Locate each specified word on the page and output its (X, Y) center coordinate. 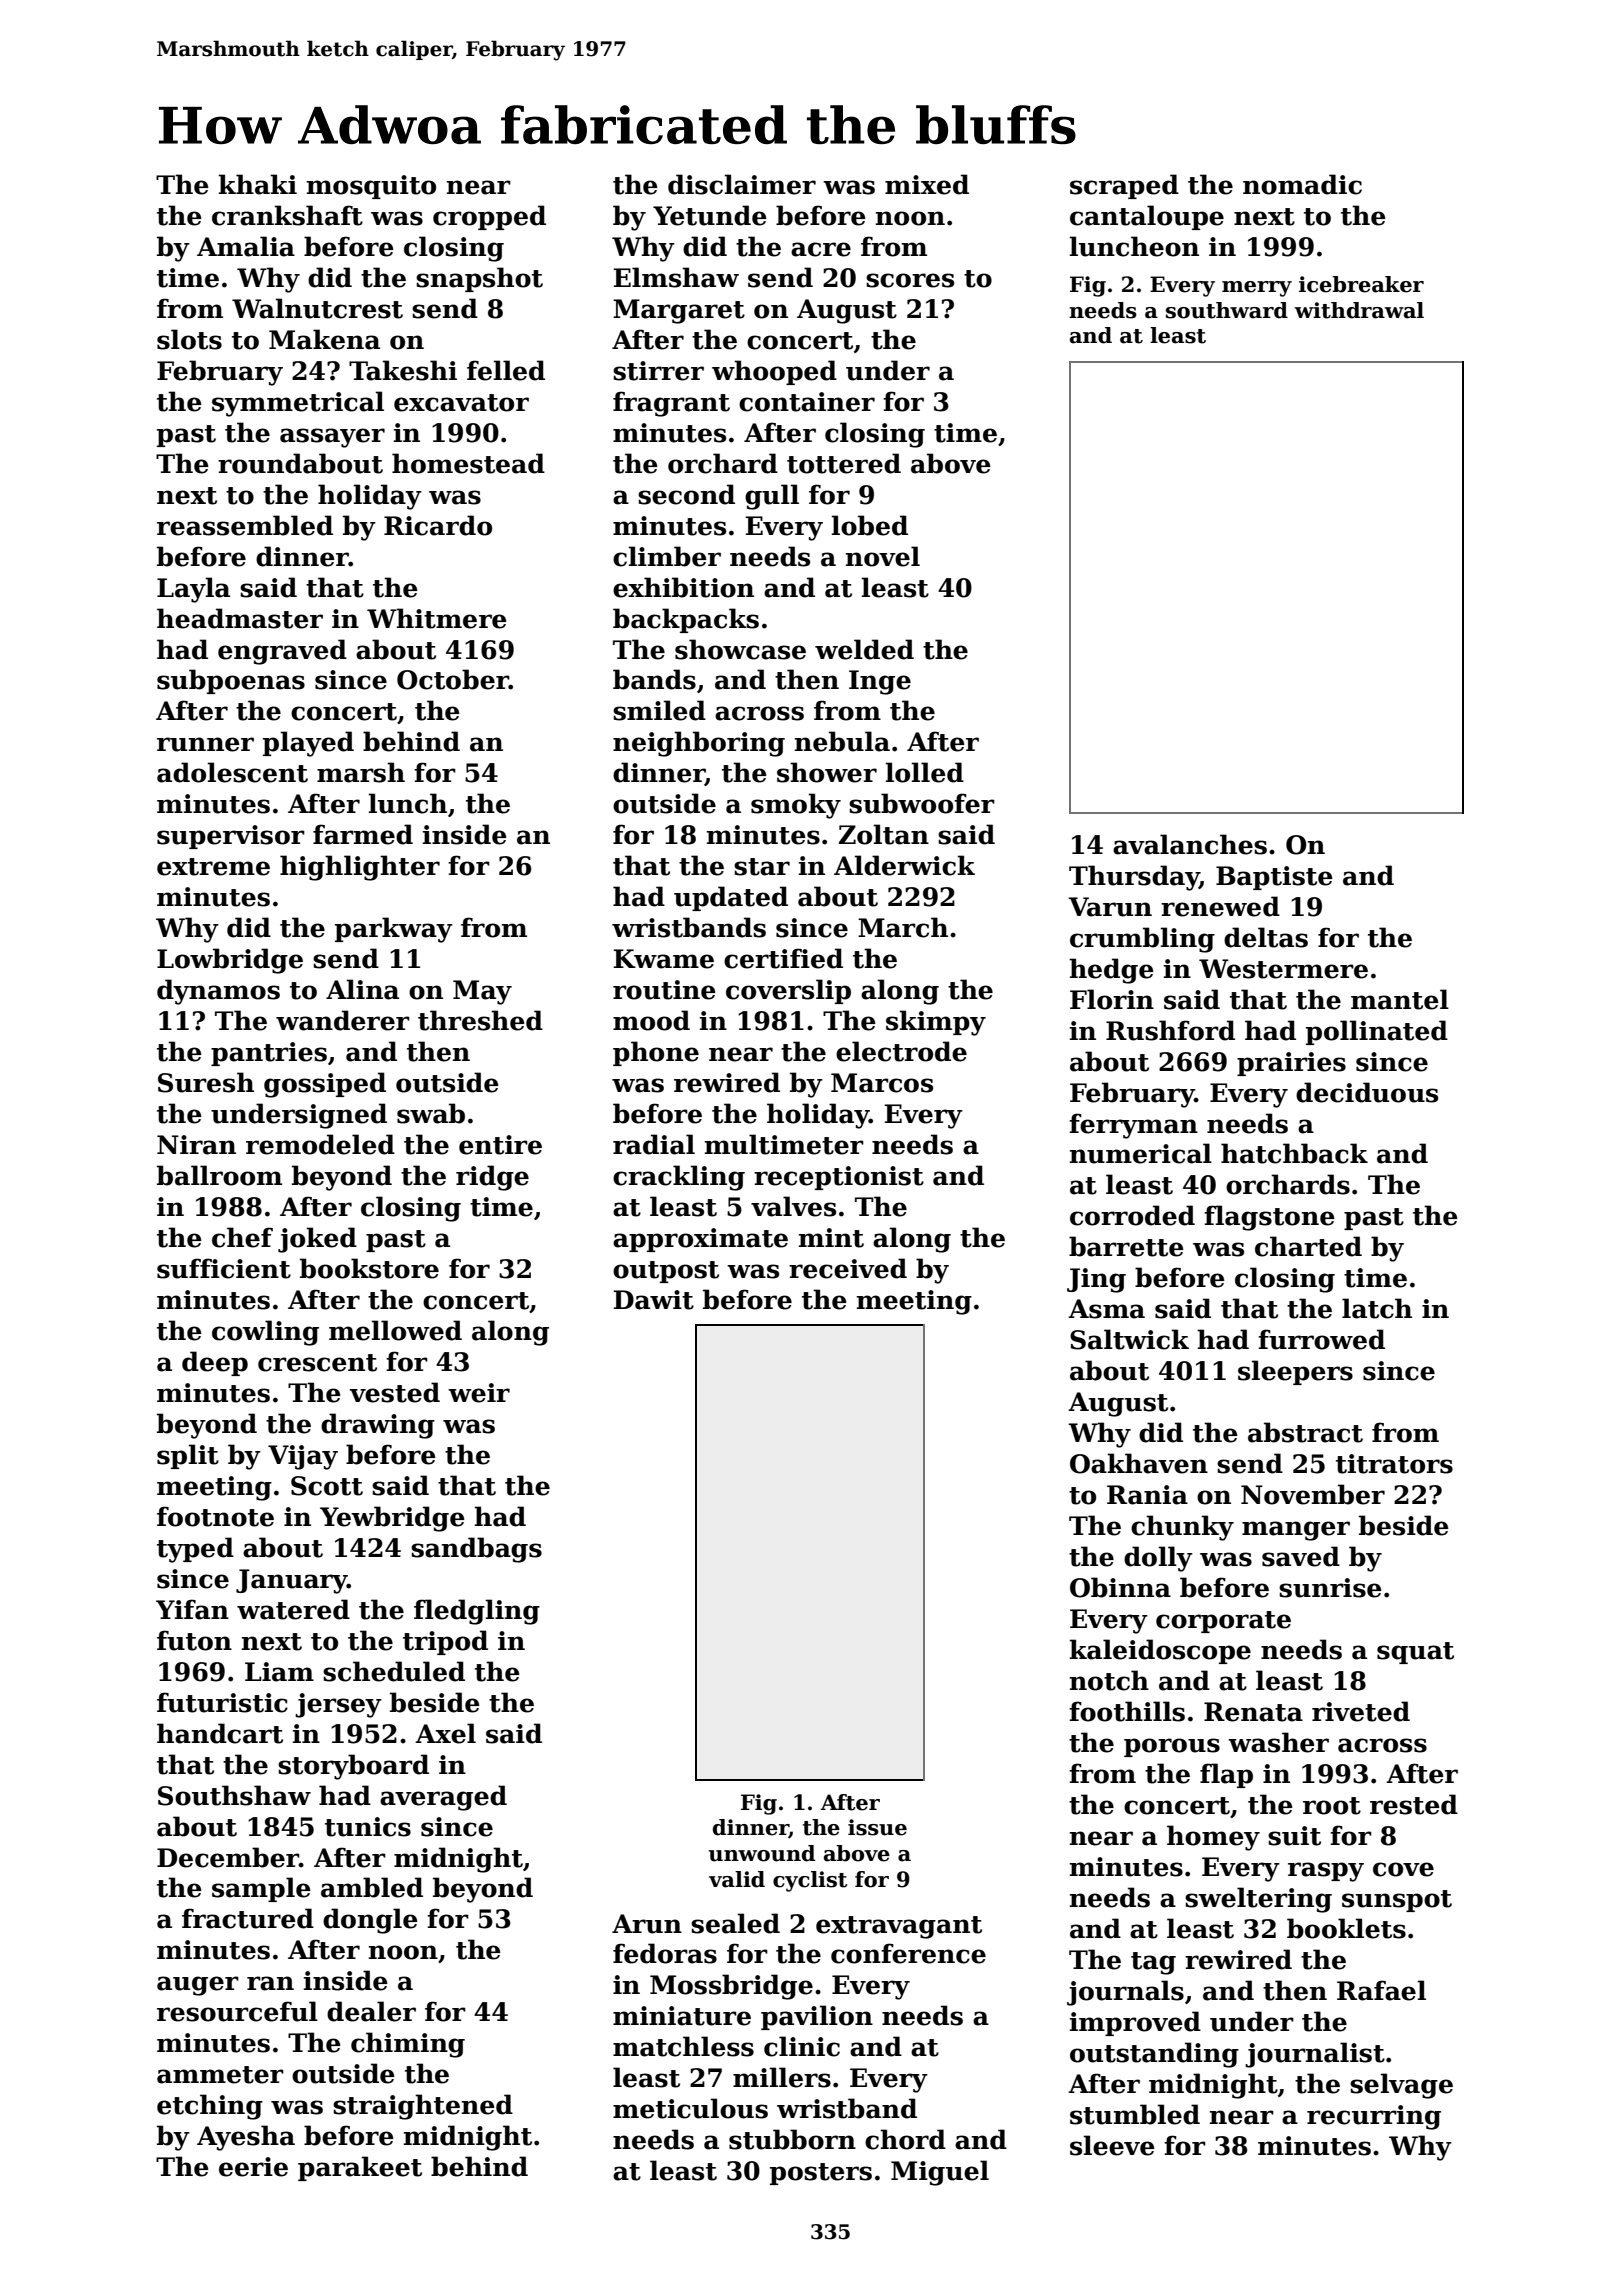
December (228, 1857)
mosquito (371, 187)
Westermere (1283, 969)
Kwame (664, 959)
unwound (762, 1853)
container (807, 402)
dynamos (218, 992)
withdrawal (1359, 310)
